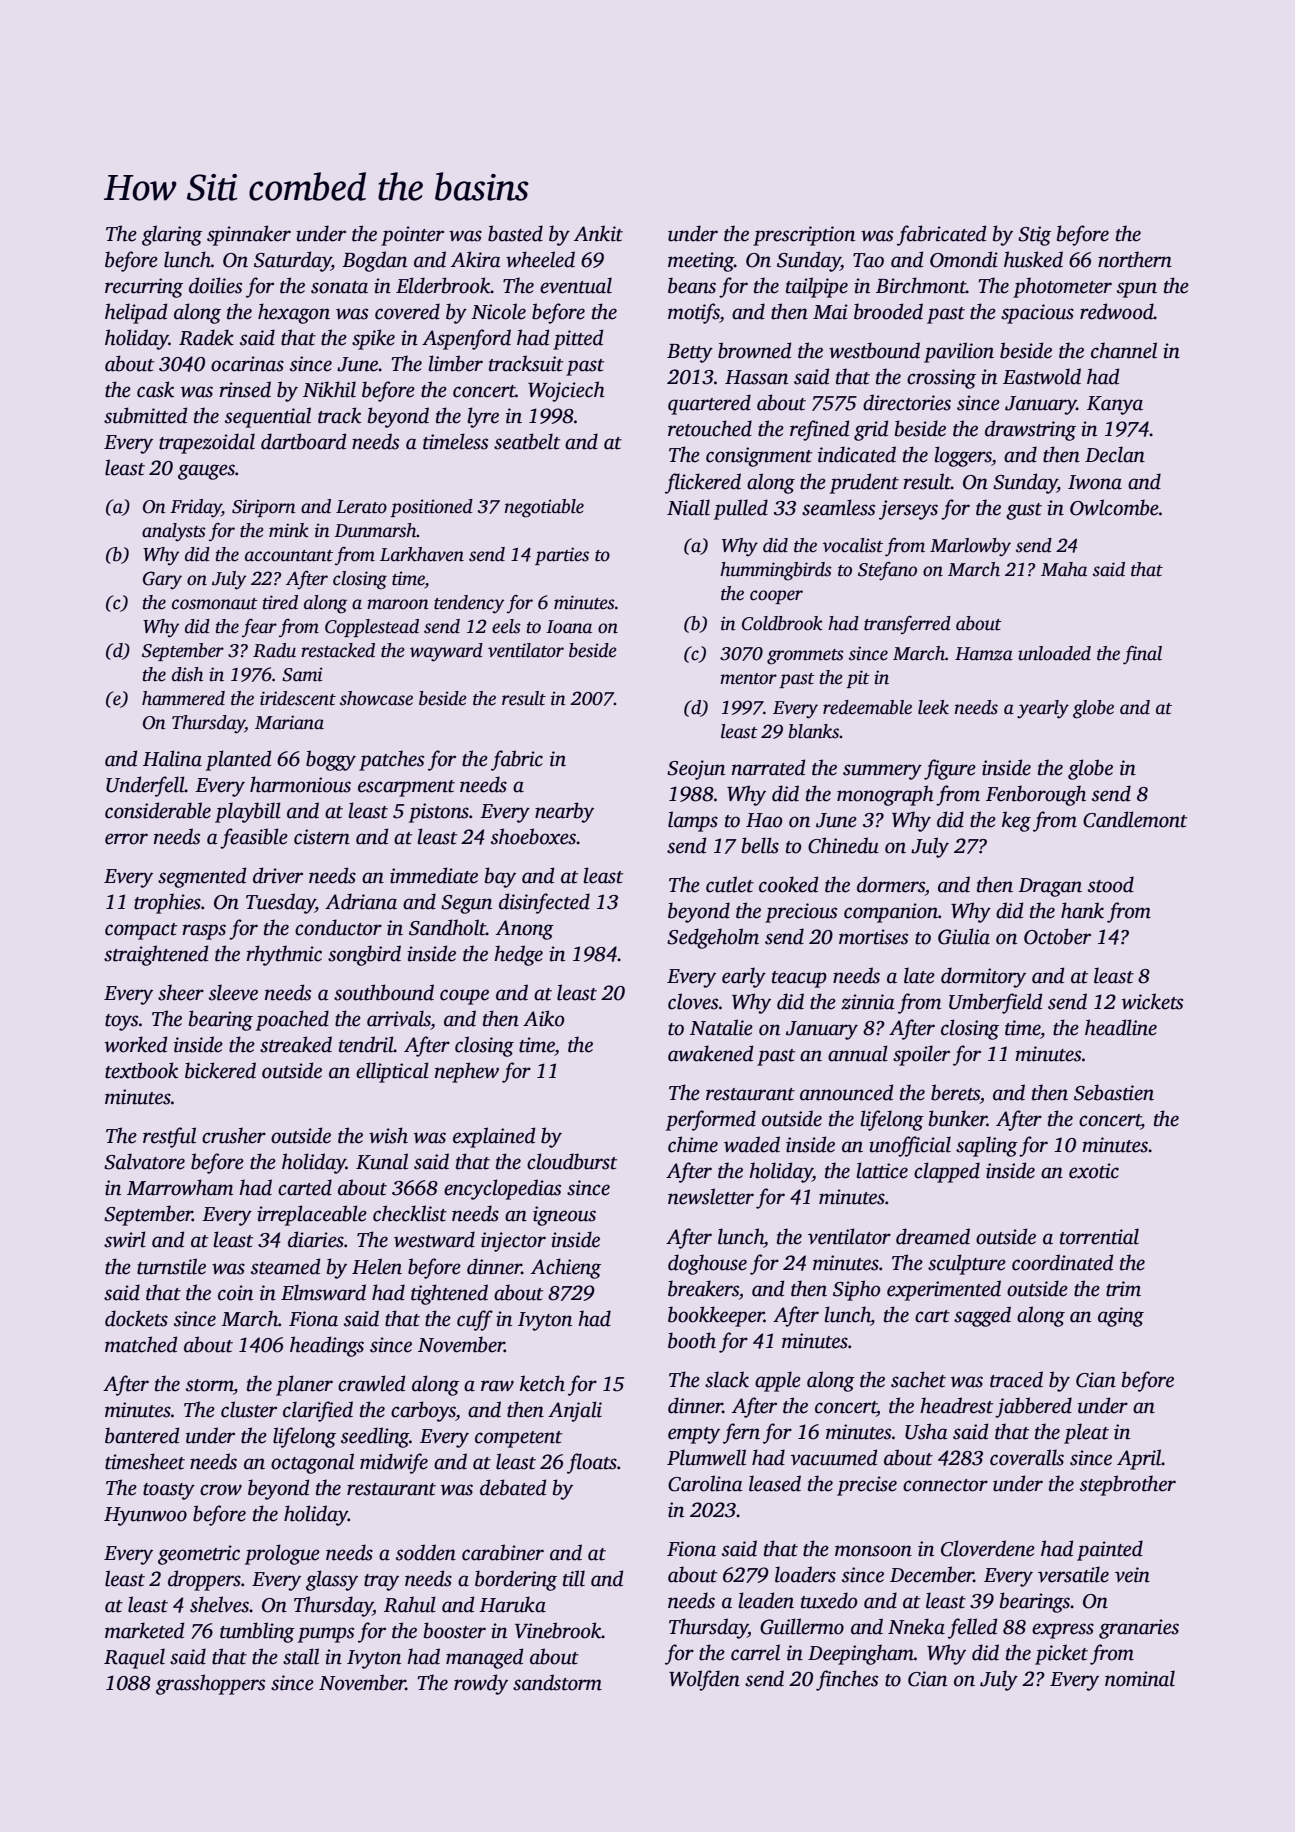 The width and height of the document is (1295, 1832). What do you see at coordinates (134, 1658) in the document?
I see `Raquel` at bounding box center [134, 1658].
